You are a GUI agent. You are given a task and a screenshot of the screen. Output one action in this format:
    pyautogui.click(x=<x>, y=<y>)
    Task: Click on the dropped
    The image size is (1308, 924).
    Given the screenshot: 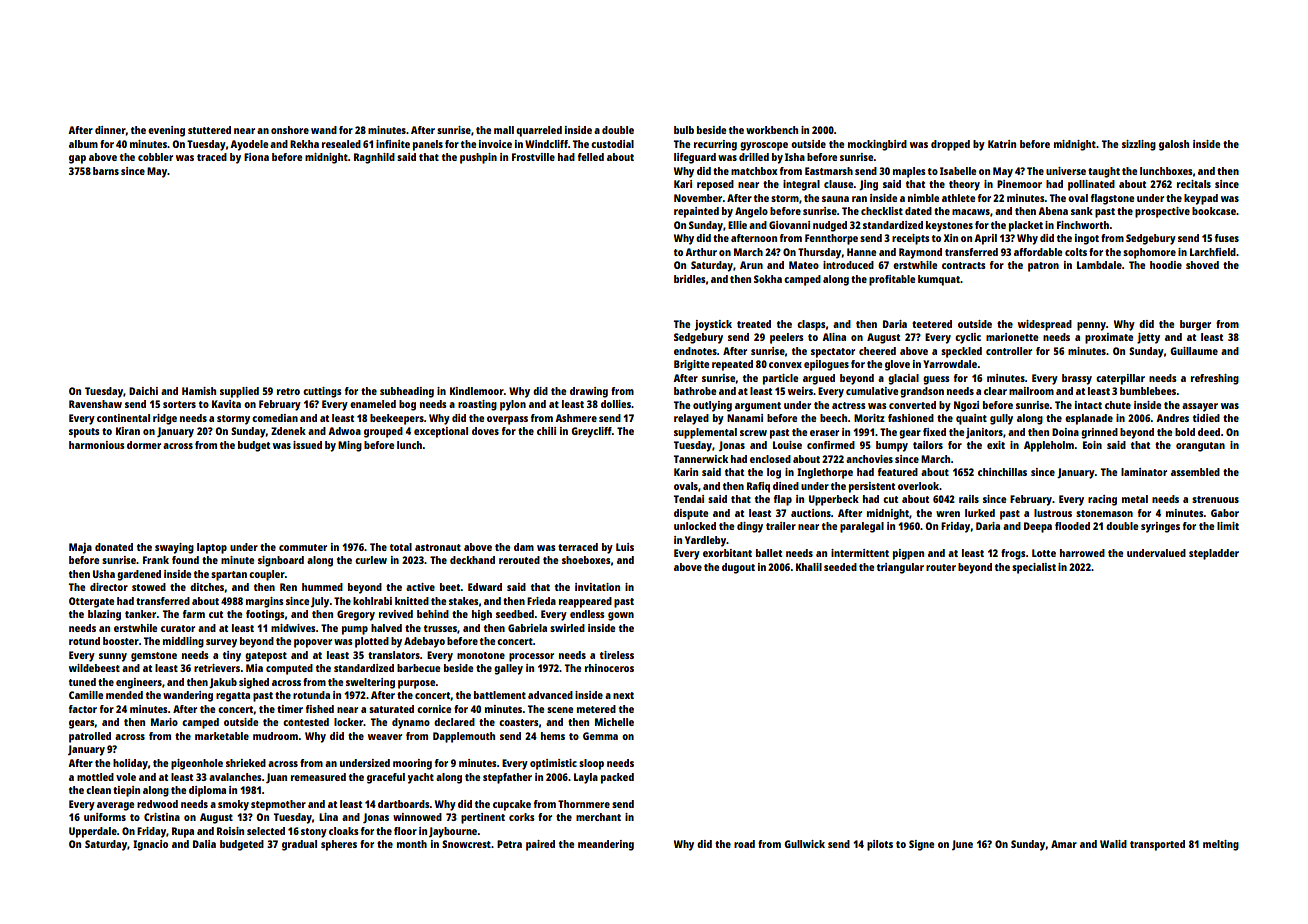 What is the action you would take?
    pyautogui.click(x=950, y=145)
